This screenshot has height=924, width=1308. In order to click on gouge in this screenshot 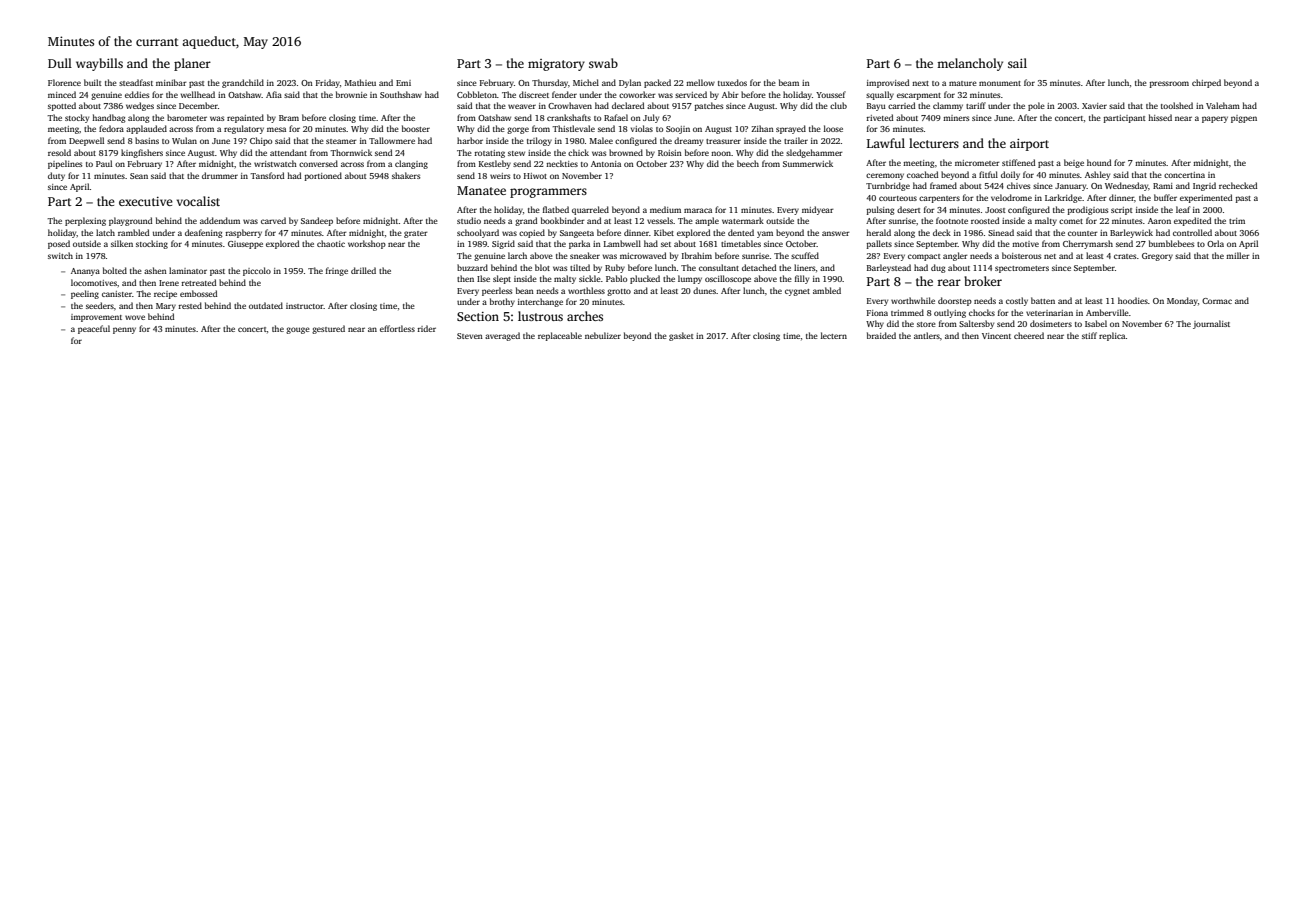, I will do `click(298, 330)`.
